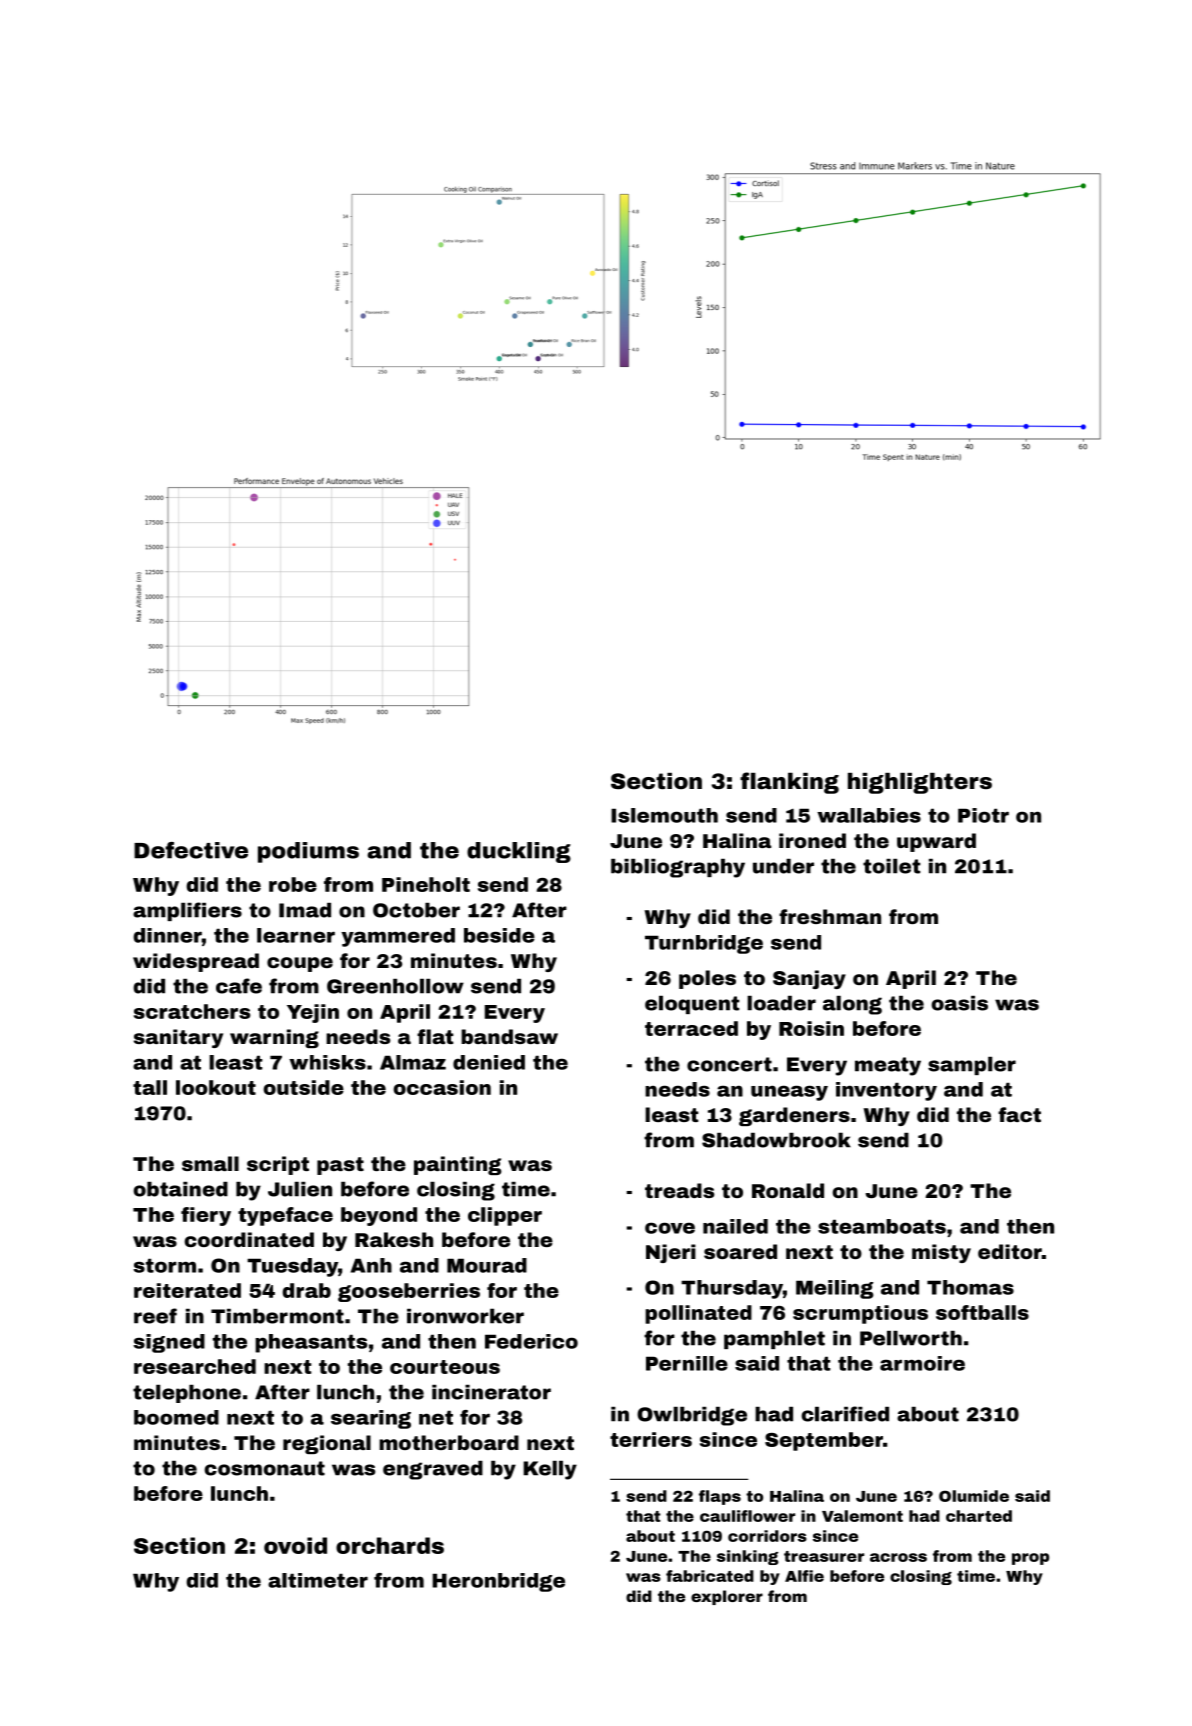 This image has height=1726, width=1192. What do you see at coordinates (789, 783) in the image?
I see `flanking` at bounding box center [789, 783].
